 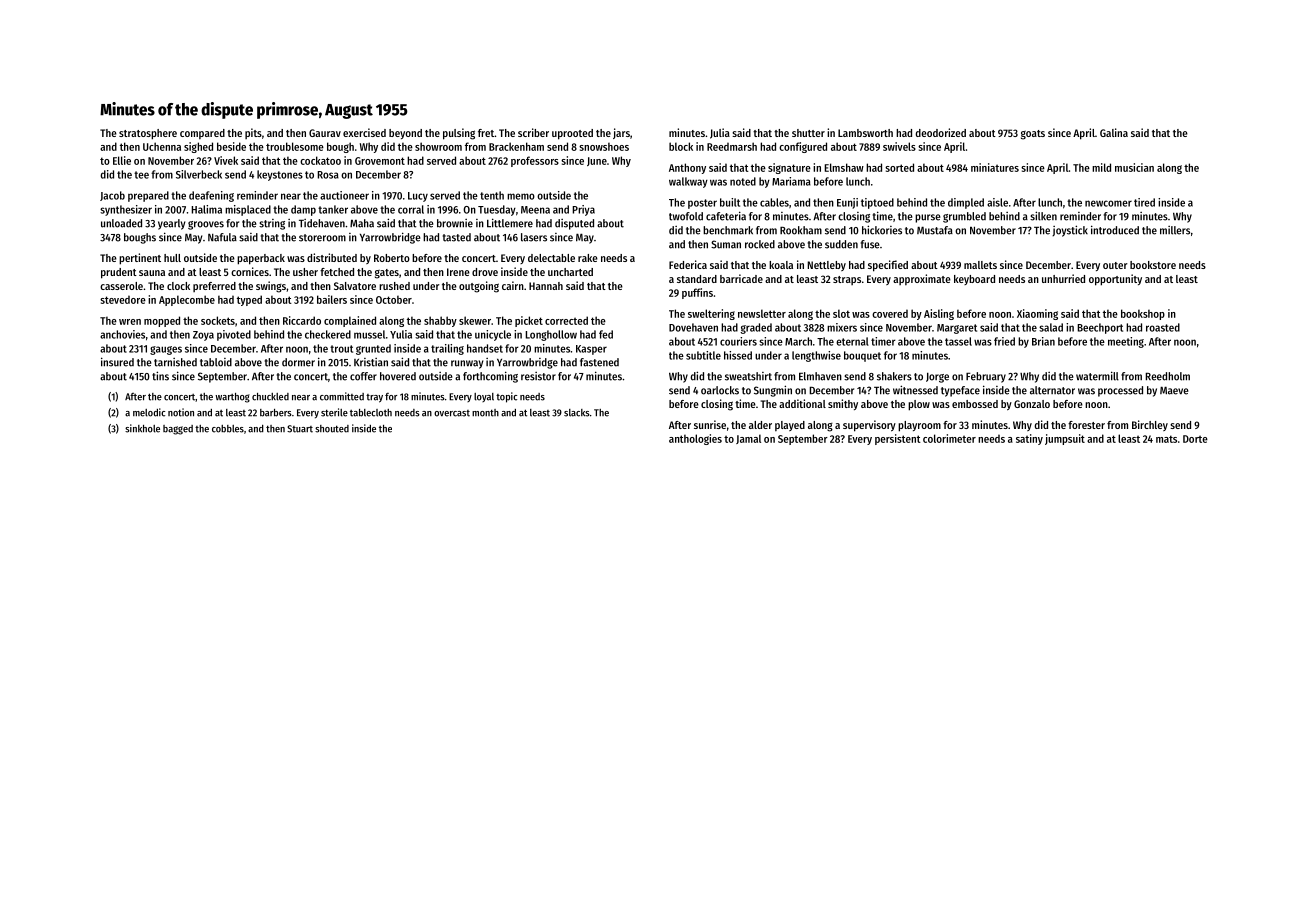 What do you see at coordinates (452, 413) in the image?
I see `overcast` at bounding box center [452, 413].
